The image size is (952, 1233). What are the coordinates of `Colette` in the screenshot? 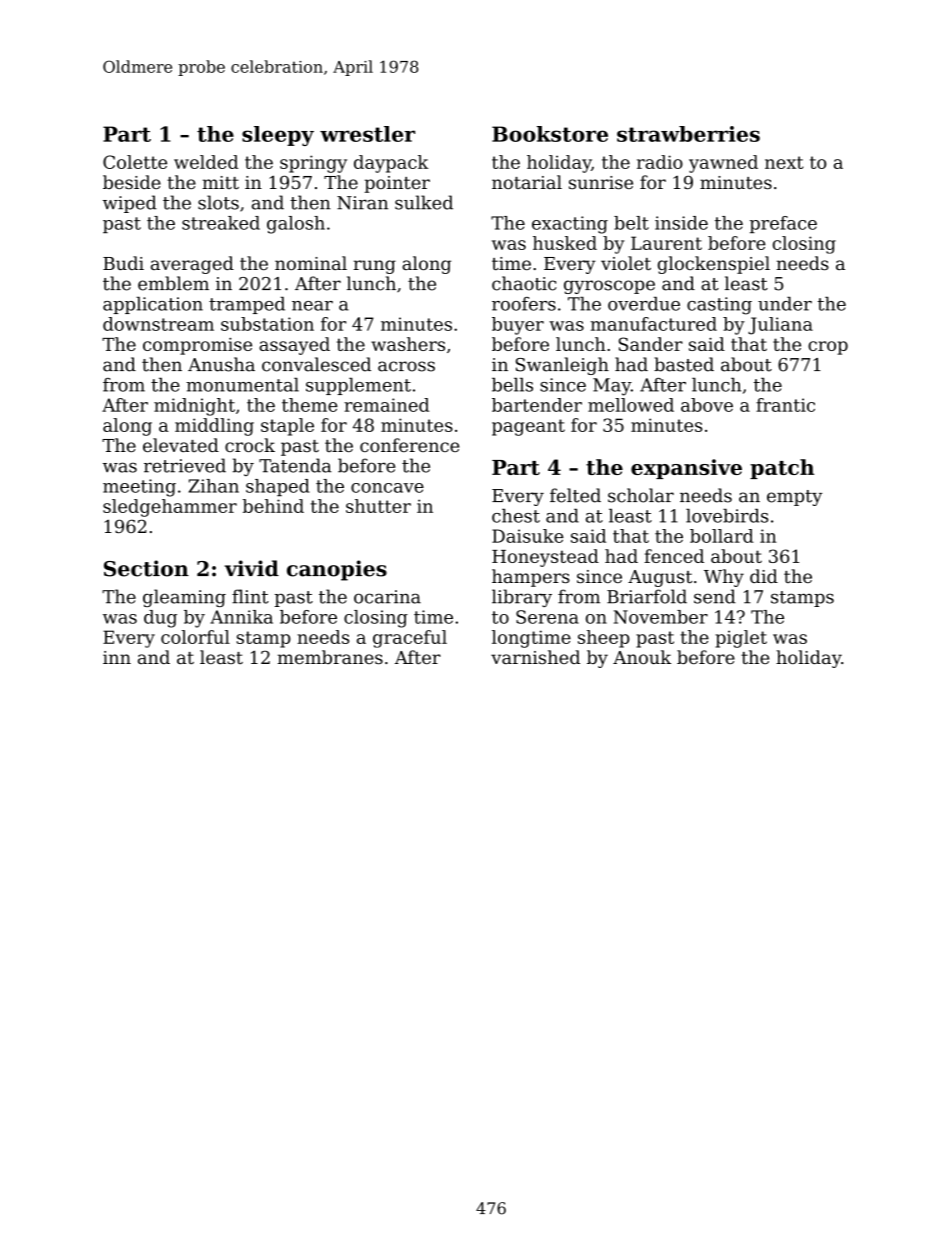 It's located at (135, 162).
